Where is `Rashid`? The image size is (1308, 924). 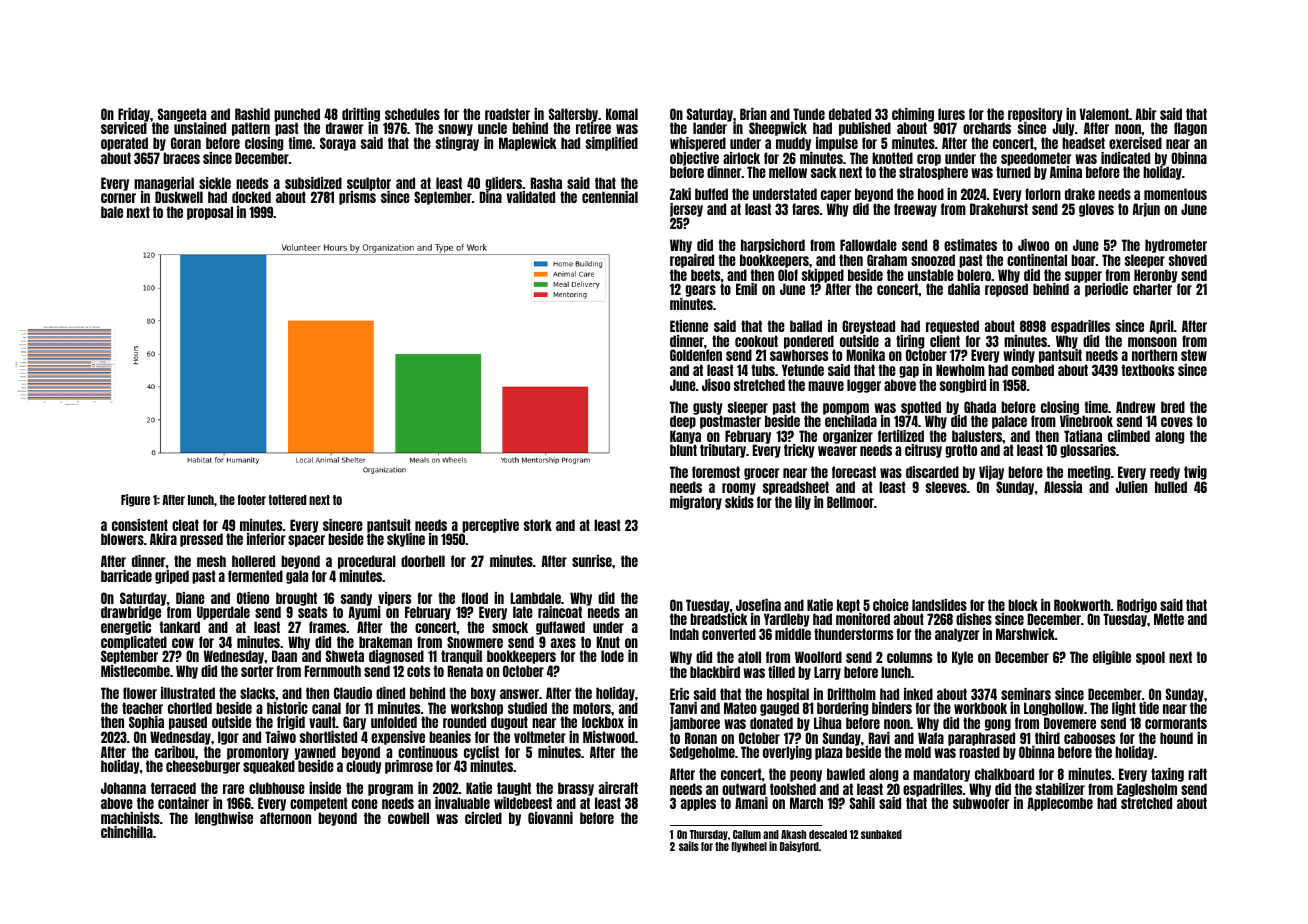
Rashid is located at coordinates (252, 114).
